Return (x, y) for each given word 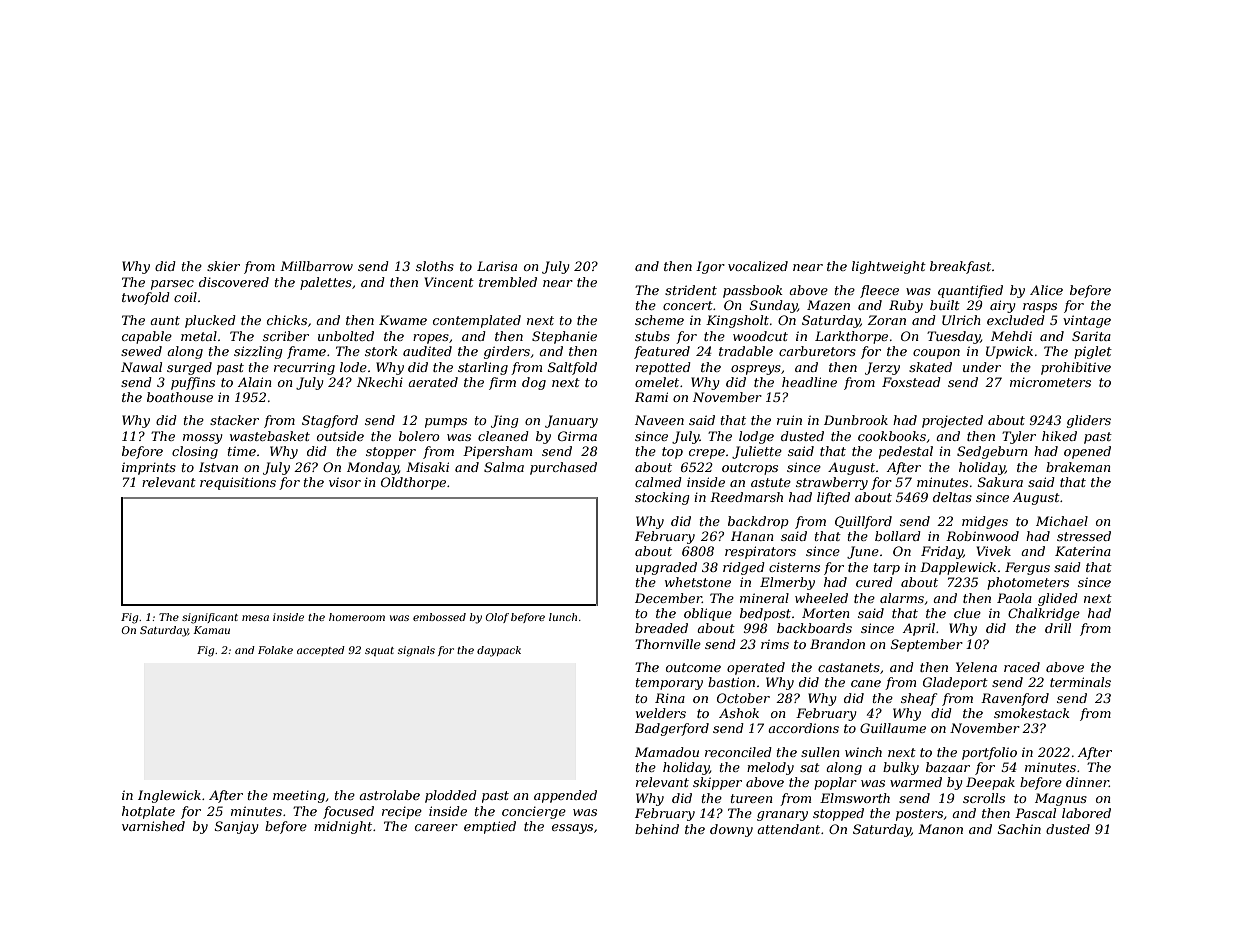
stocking (662, 498)
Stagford (330, 421)
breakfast (960, 267)
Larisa (497, 266)
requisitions (238, 483)
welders (661, 713)
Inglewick (169, 796)
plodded (451, 796)
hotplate (148, 812)
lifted (833, 498)
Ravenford (1015, 699)
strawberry (832, 483)
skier (223, 266)
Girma (577, 436)
